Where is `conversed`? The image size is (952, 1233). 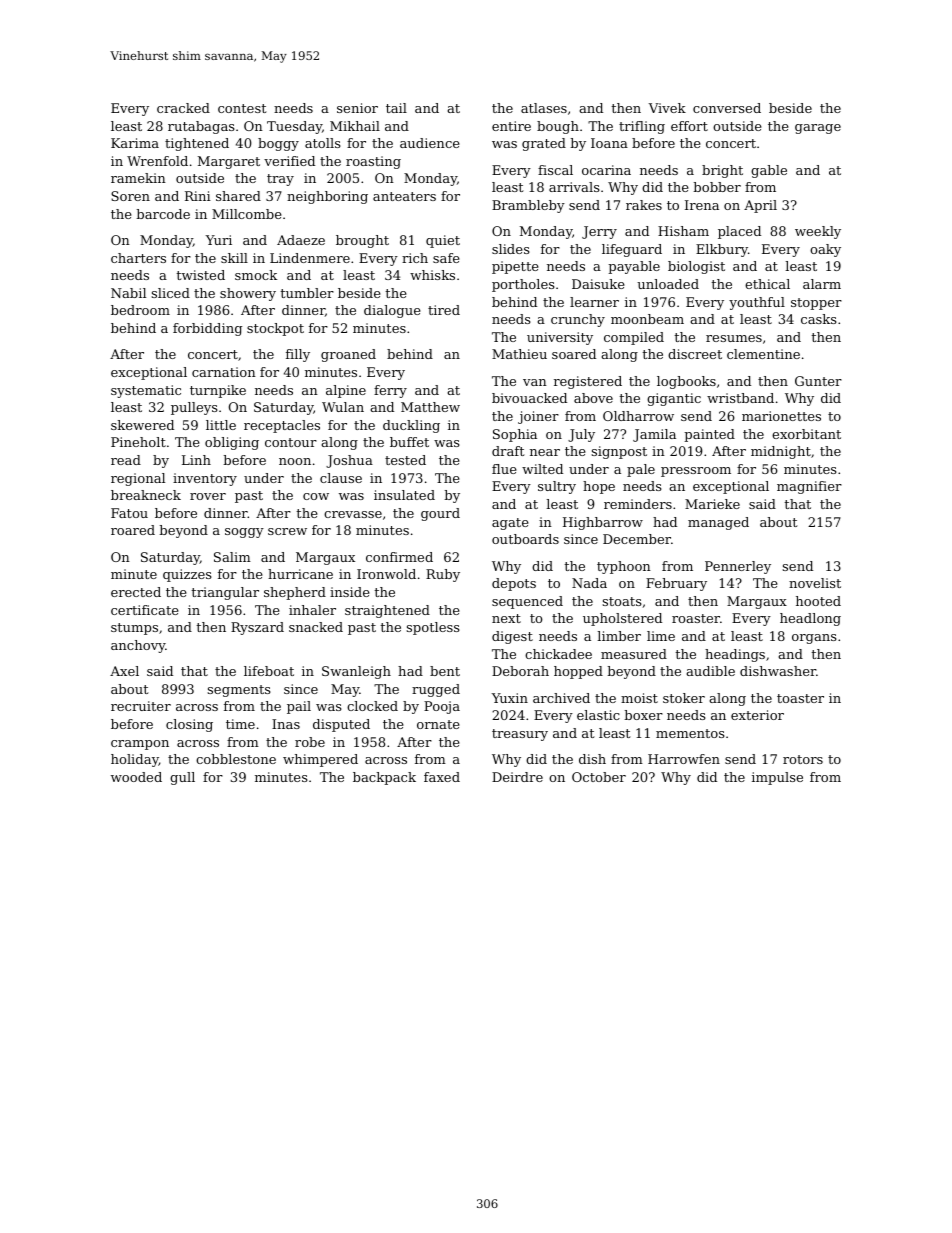
conversed is located at coordinates (727, 108).
